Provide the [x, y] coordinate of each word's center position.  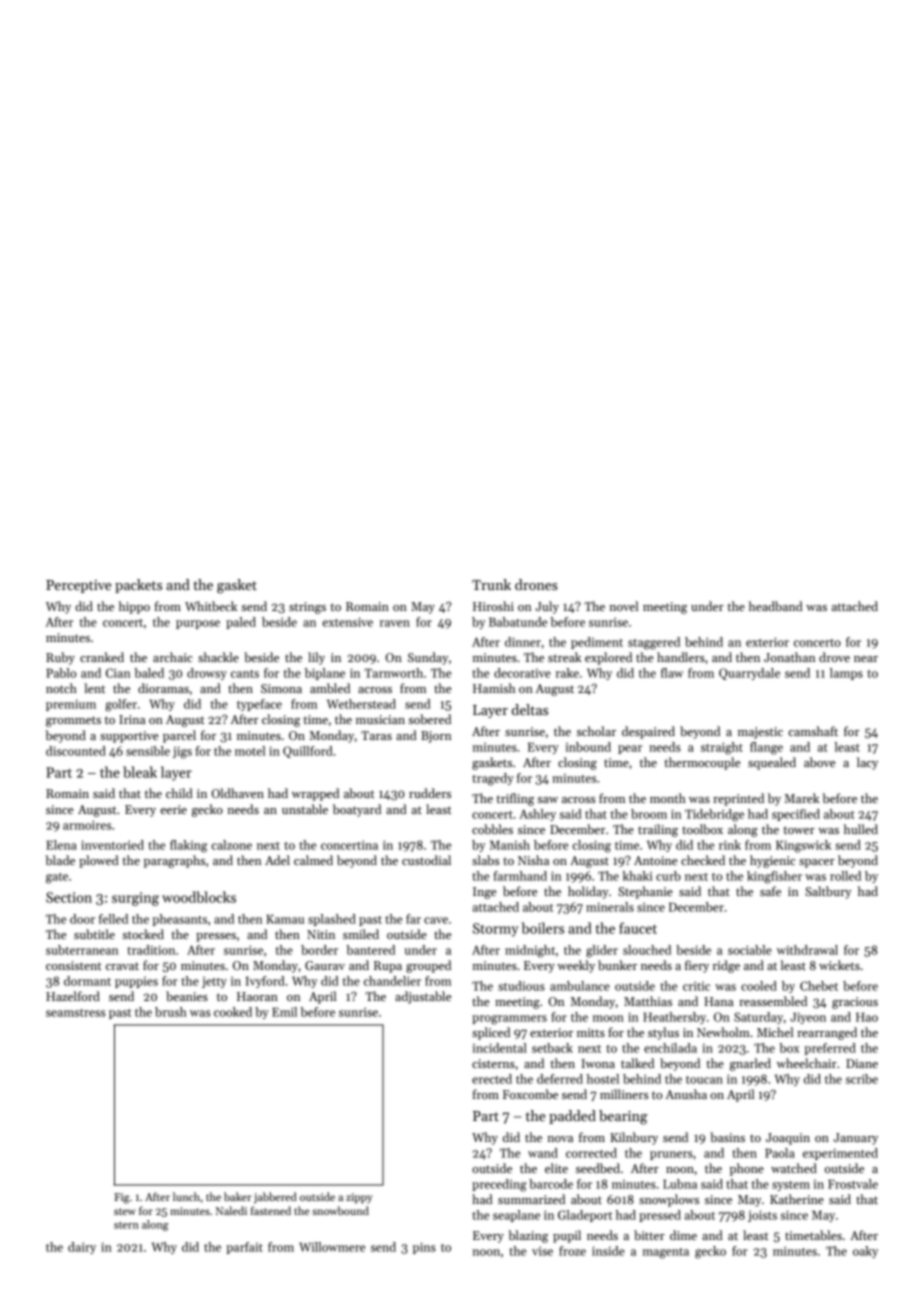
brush [171, 1012]
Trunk [491, 584]
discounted [76, 751]
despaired [648, 732]
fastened [271, 1210]
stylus [663, 1033]
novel [624, 606]
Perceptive [78, 586]
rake [567, 673]
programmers [509, 1020]
